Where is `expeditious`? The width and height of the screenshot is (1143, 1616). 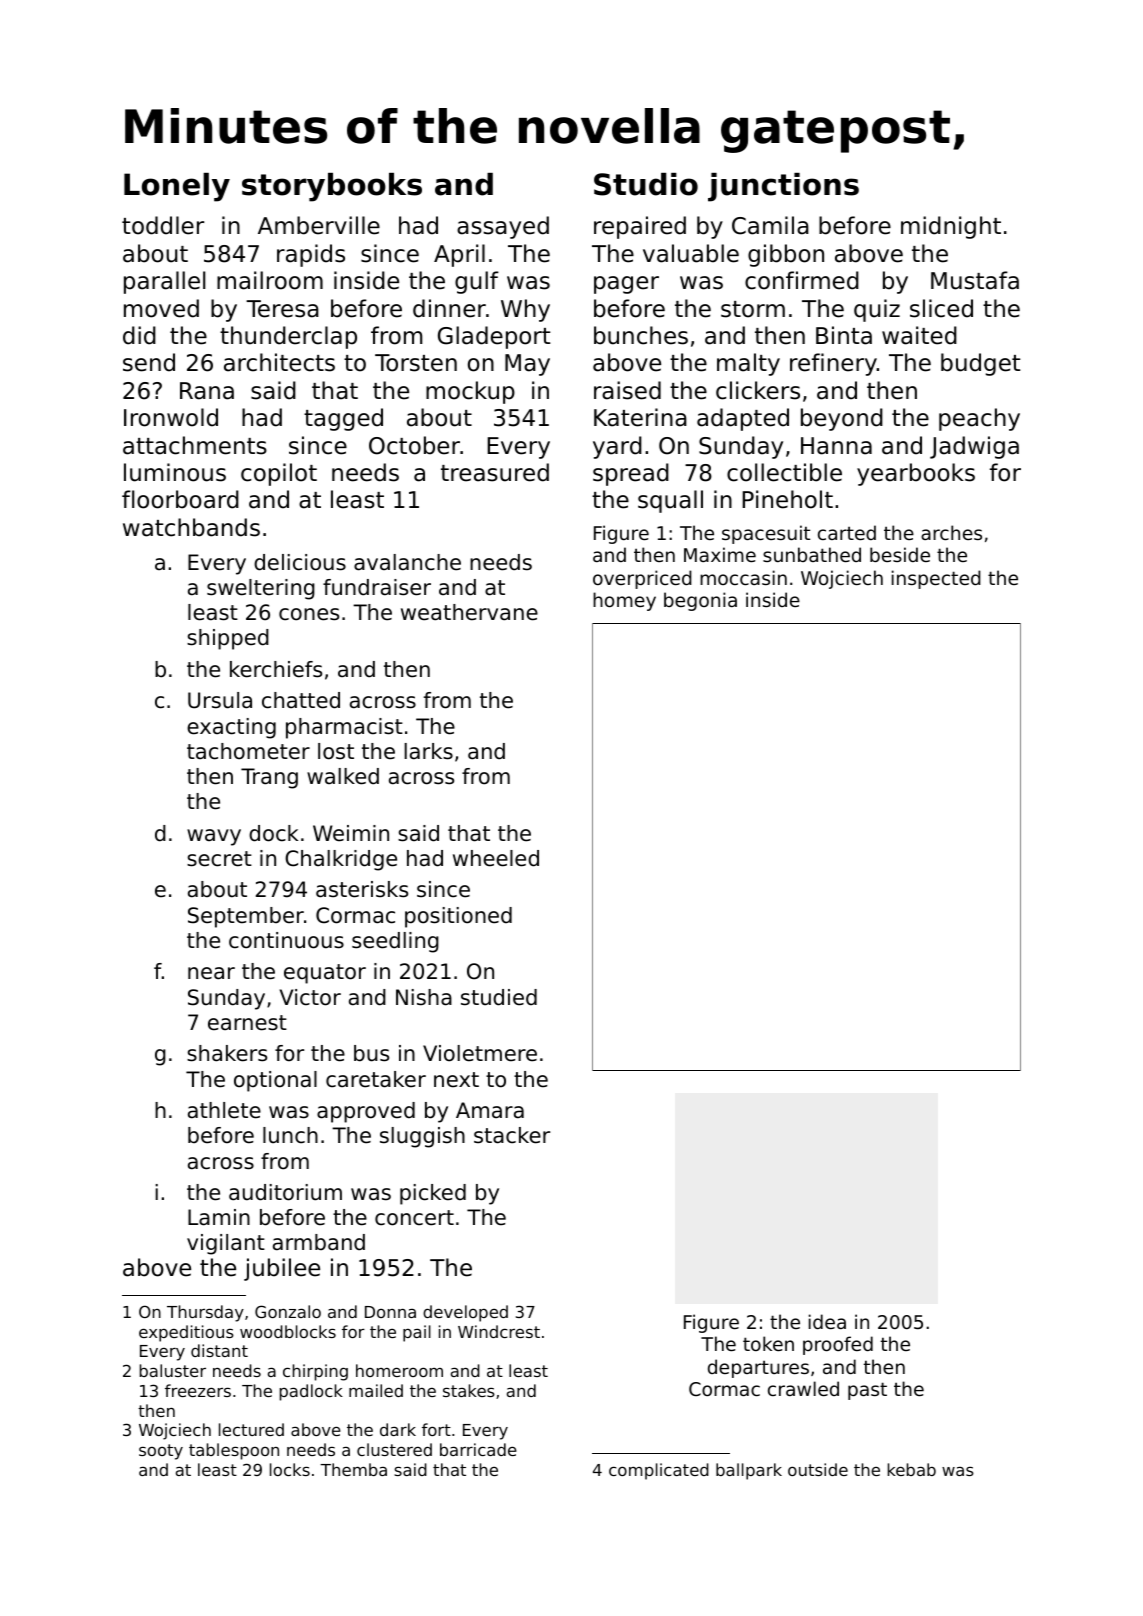 expeditious is located at coordinates (186, 1333).
